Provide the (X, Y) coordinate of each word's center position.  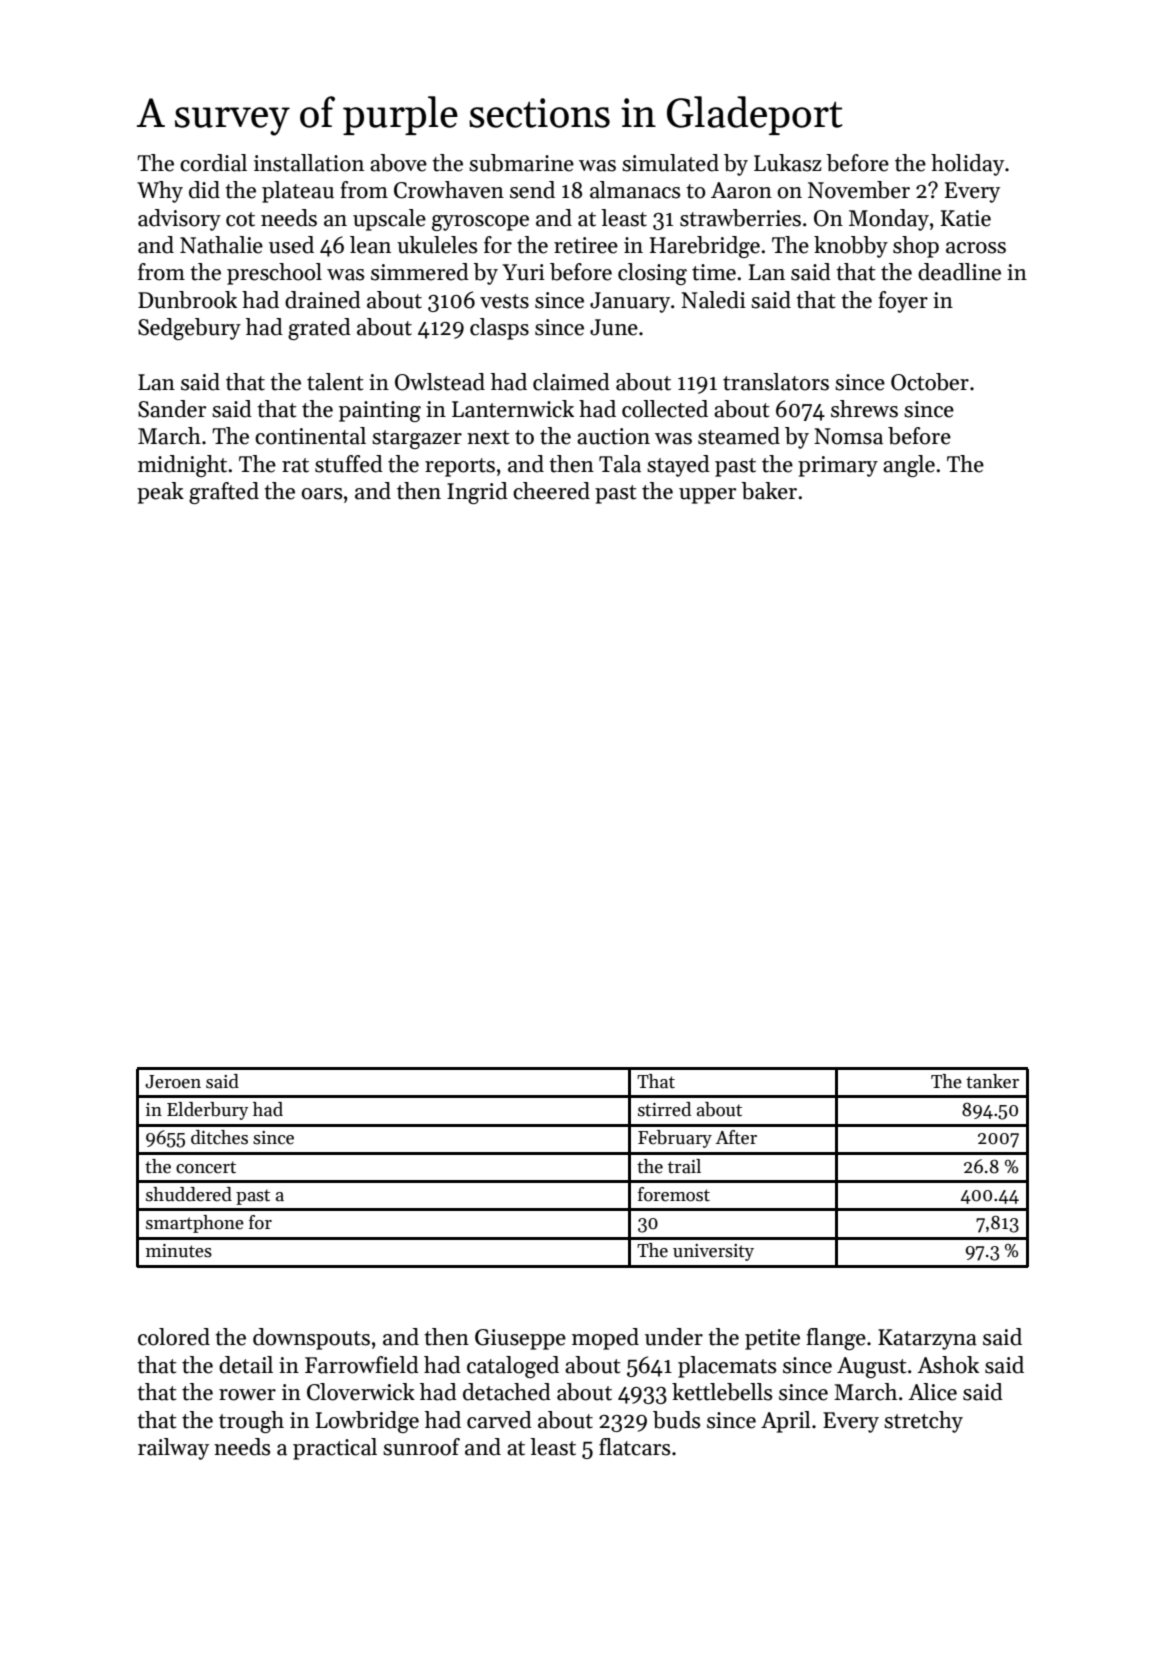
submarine (521, 163)
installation (309, 163)
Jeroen (173, 1082)
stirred (664, 1109)
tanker (992, 1081)
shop (916, 247)
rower (247, 1395)
